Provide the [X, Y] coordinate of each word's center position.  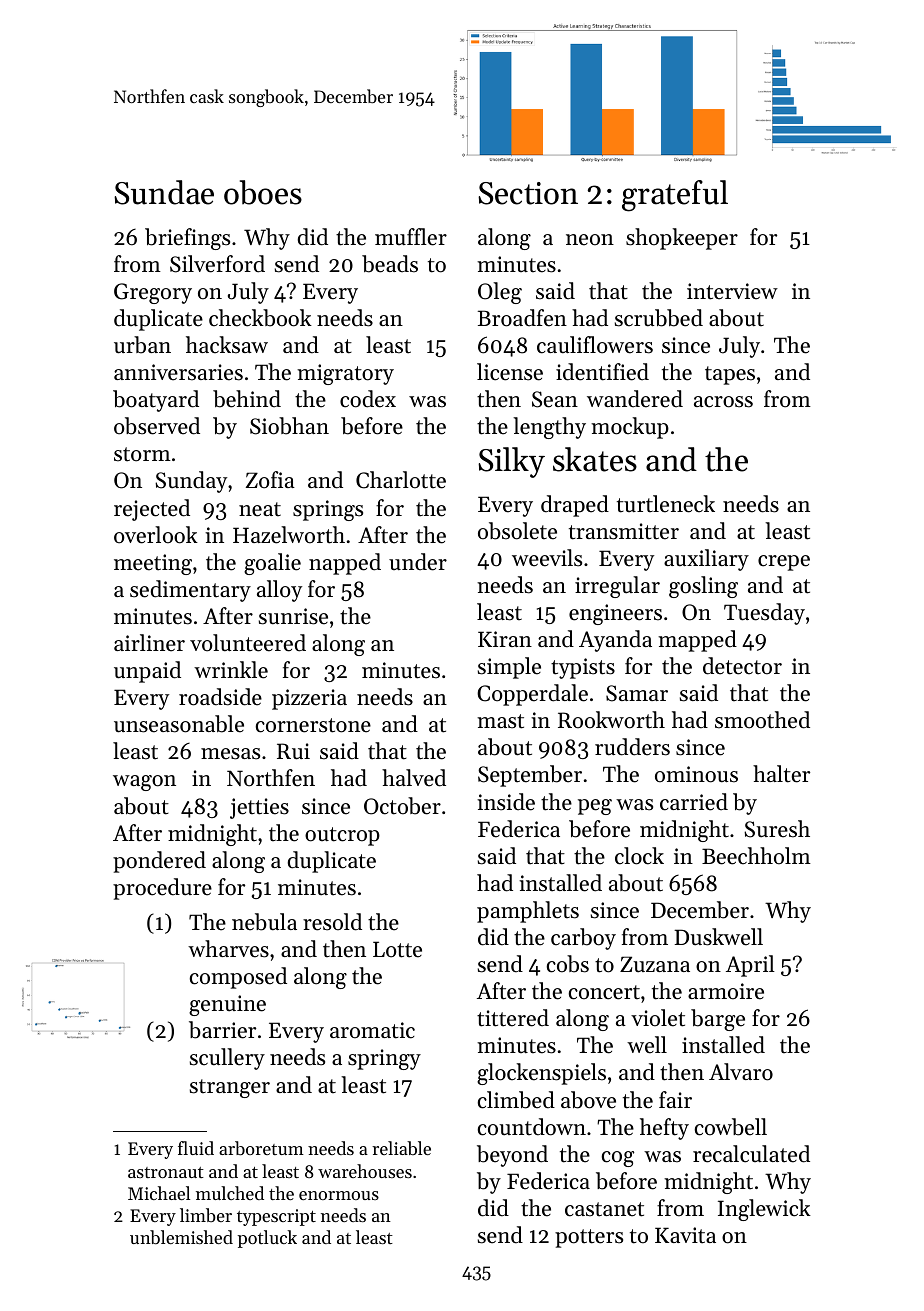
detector [742, 666]
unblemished [181, 1237]
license [510, 372]
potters [589, 1238]
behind [247, 399]
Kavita [685, 1235]
